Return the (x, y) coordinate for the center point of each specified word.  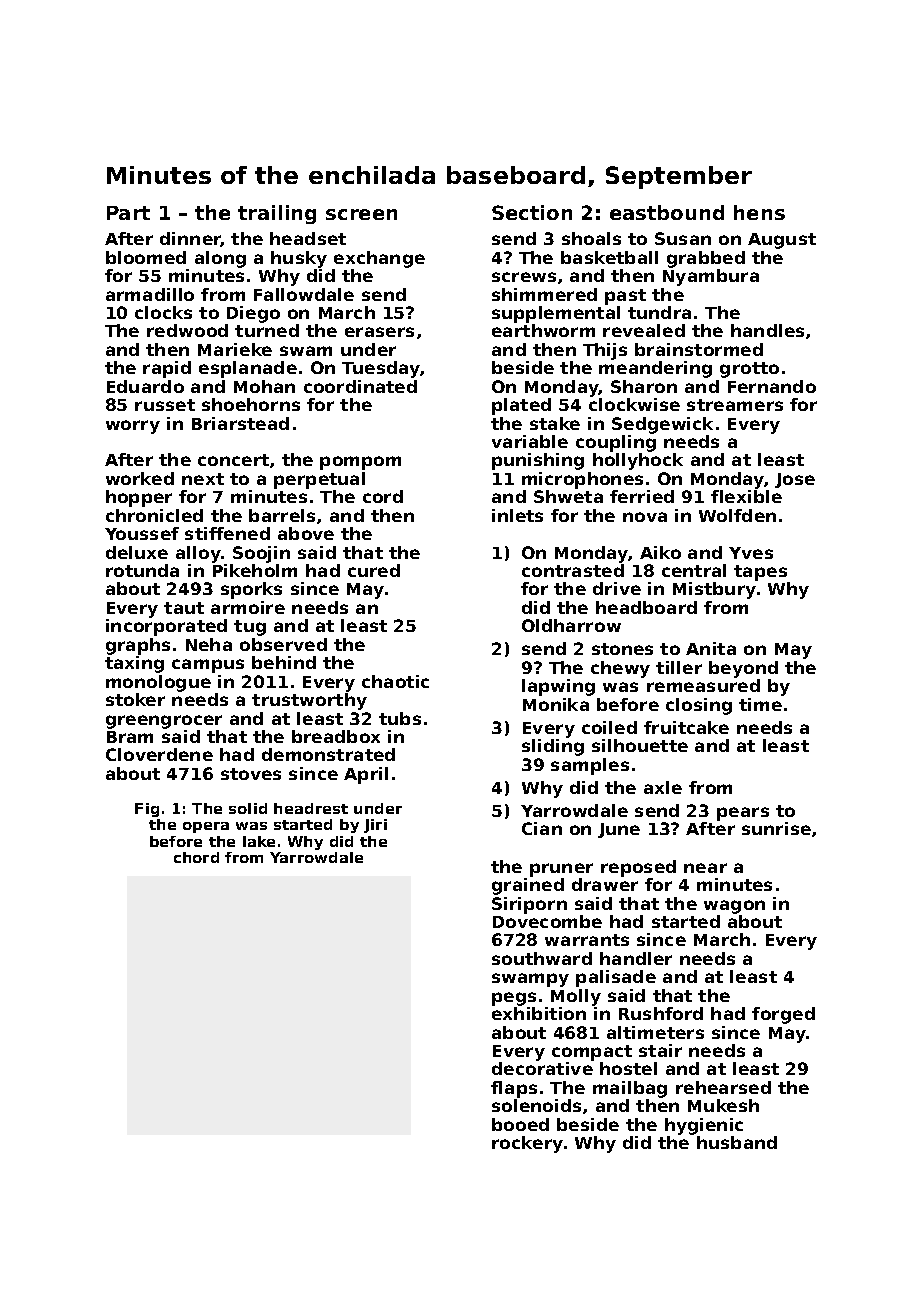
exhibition (539, 1013)
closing (699, 706)
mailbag (630, 1089)
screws (524, 277)
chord (196, 857)
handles (767, 330)
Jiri (375, 826)
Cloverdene (159, 754)
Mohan (264, 386)
